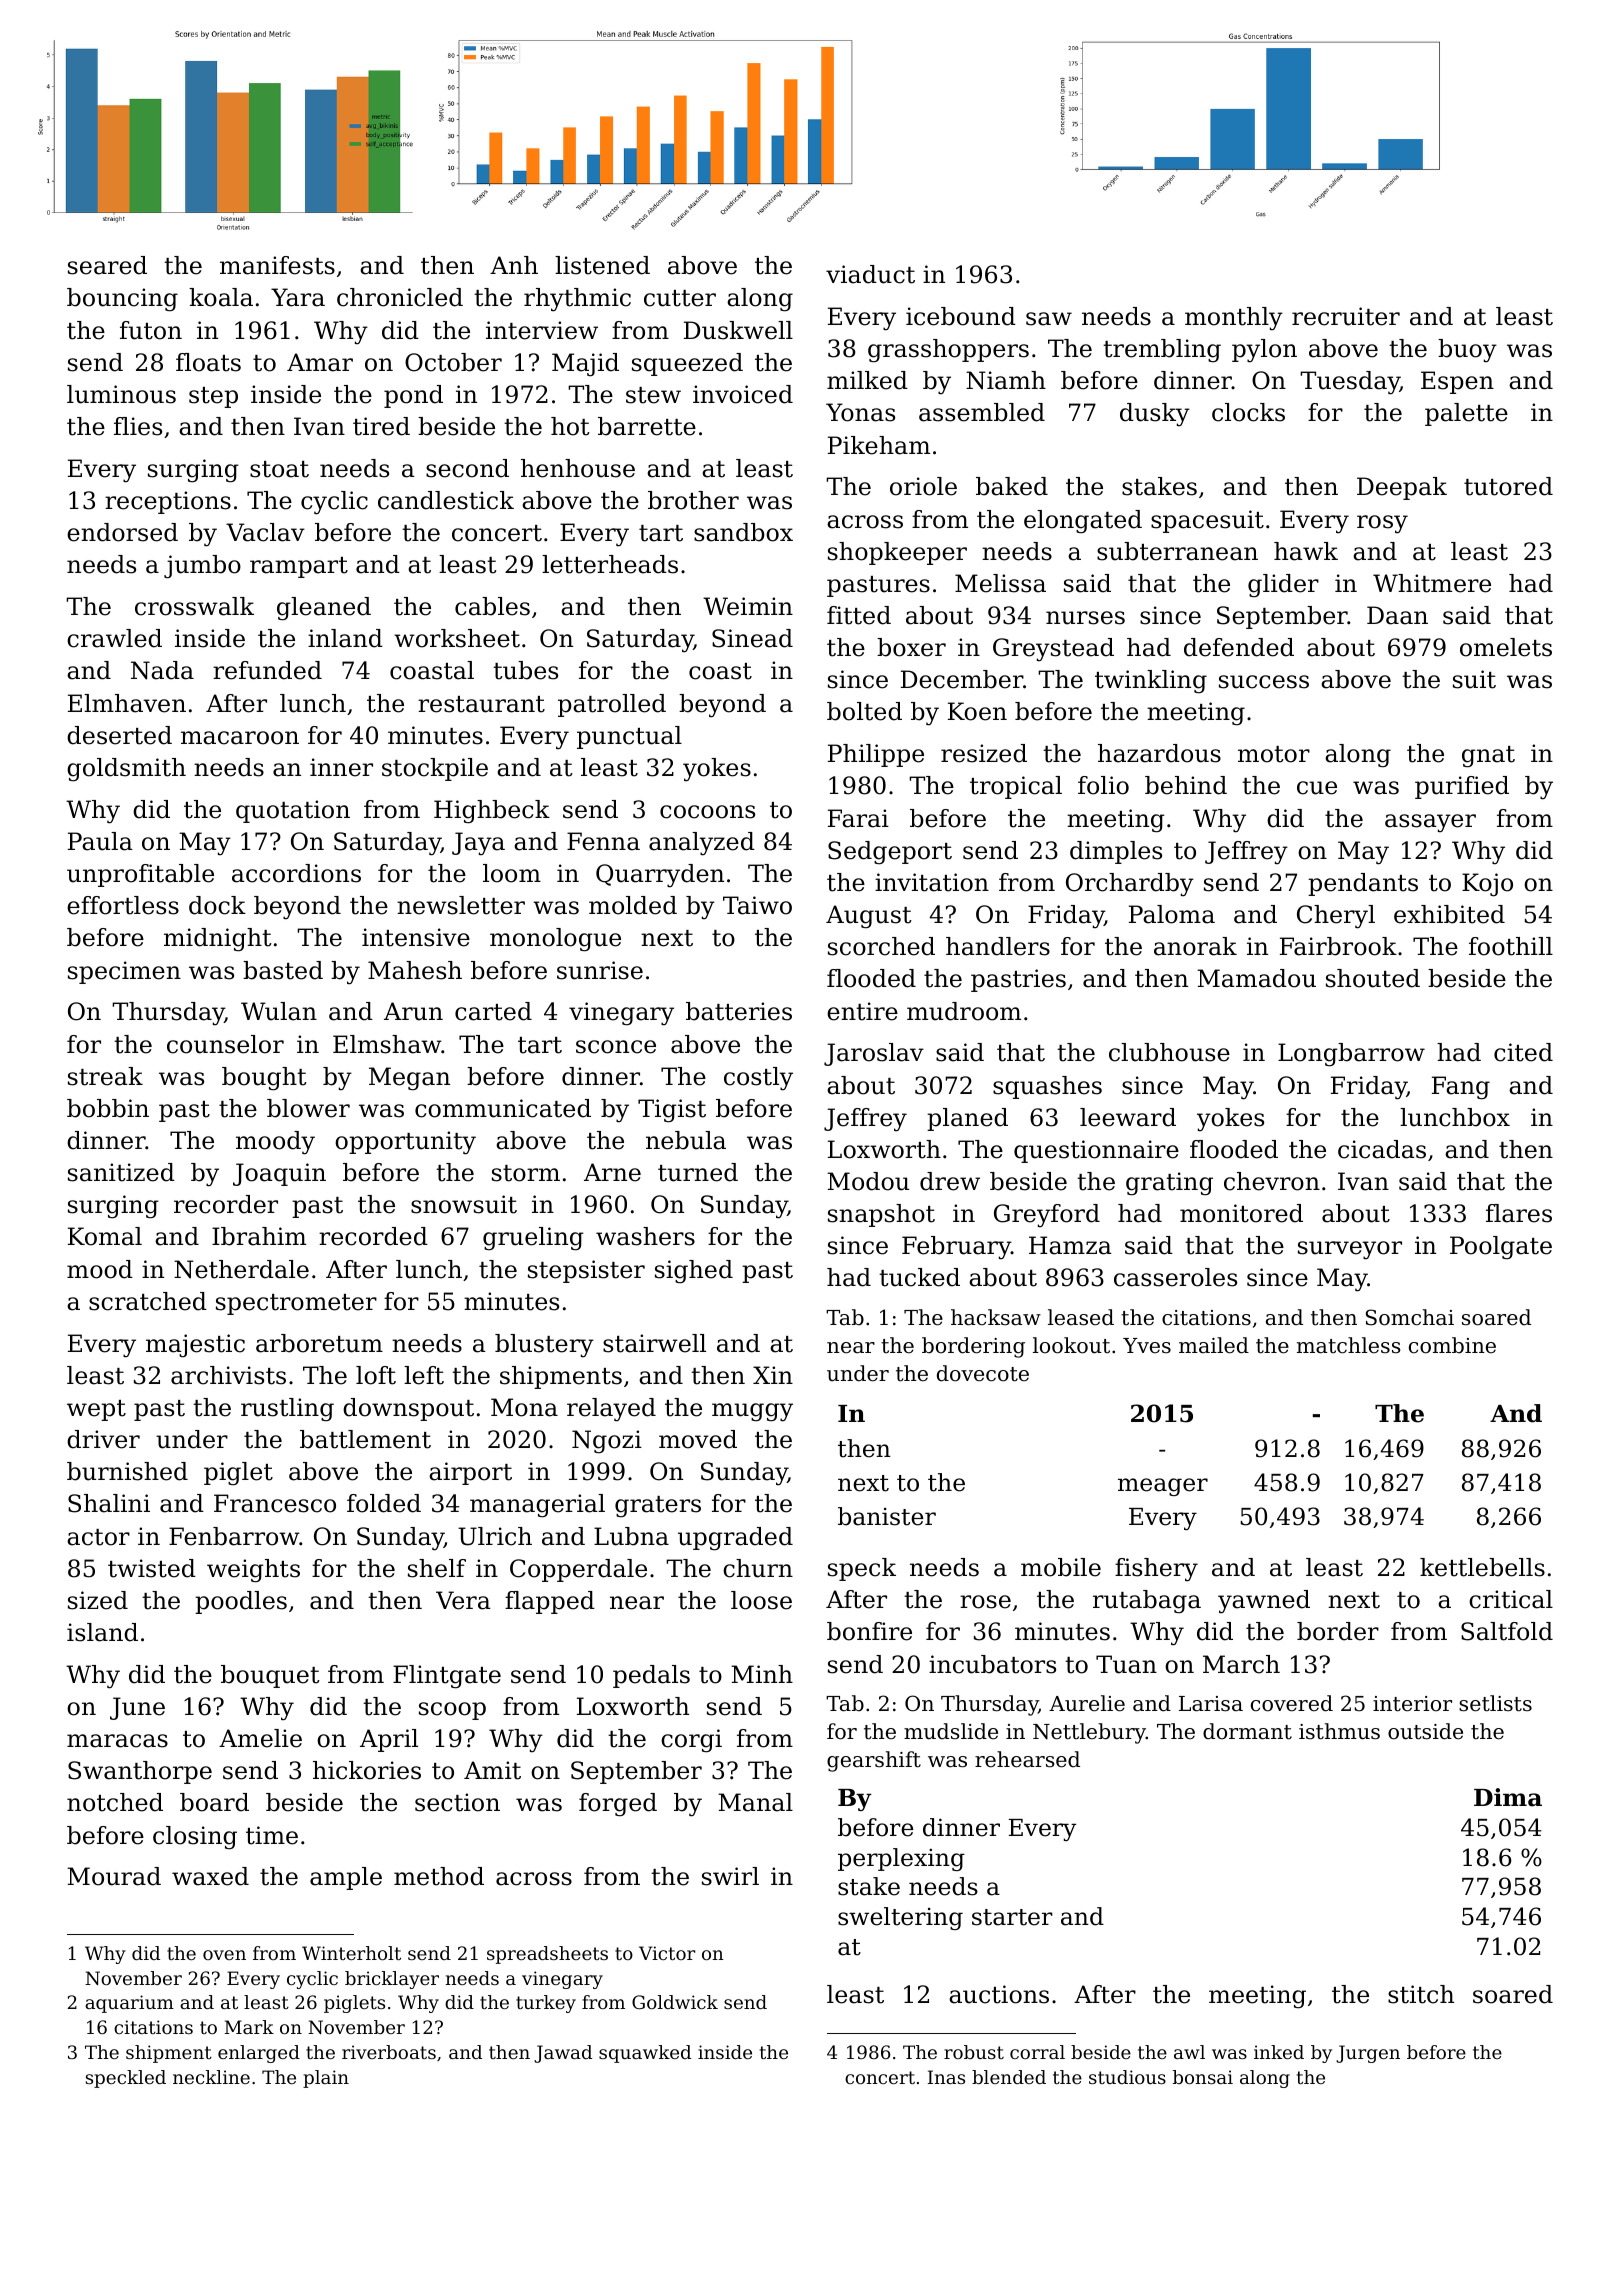 This image has height=2292, width=1620. Describe the element at coordinates (983, 1373) in the image. I see `dovecote` at that location.
